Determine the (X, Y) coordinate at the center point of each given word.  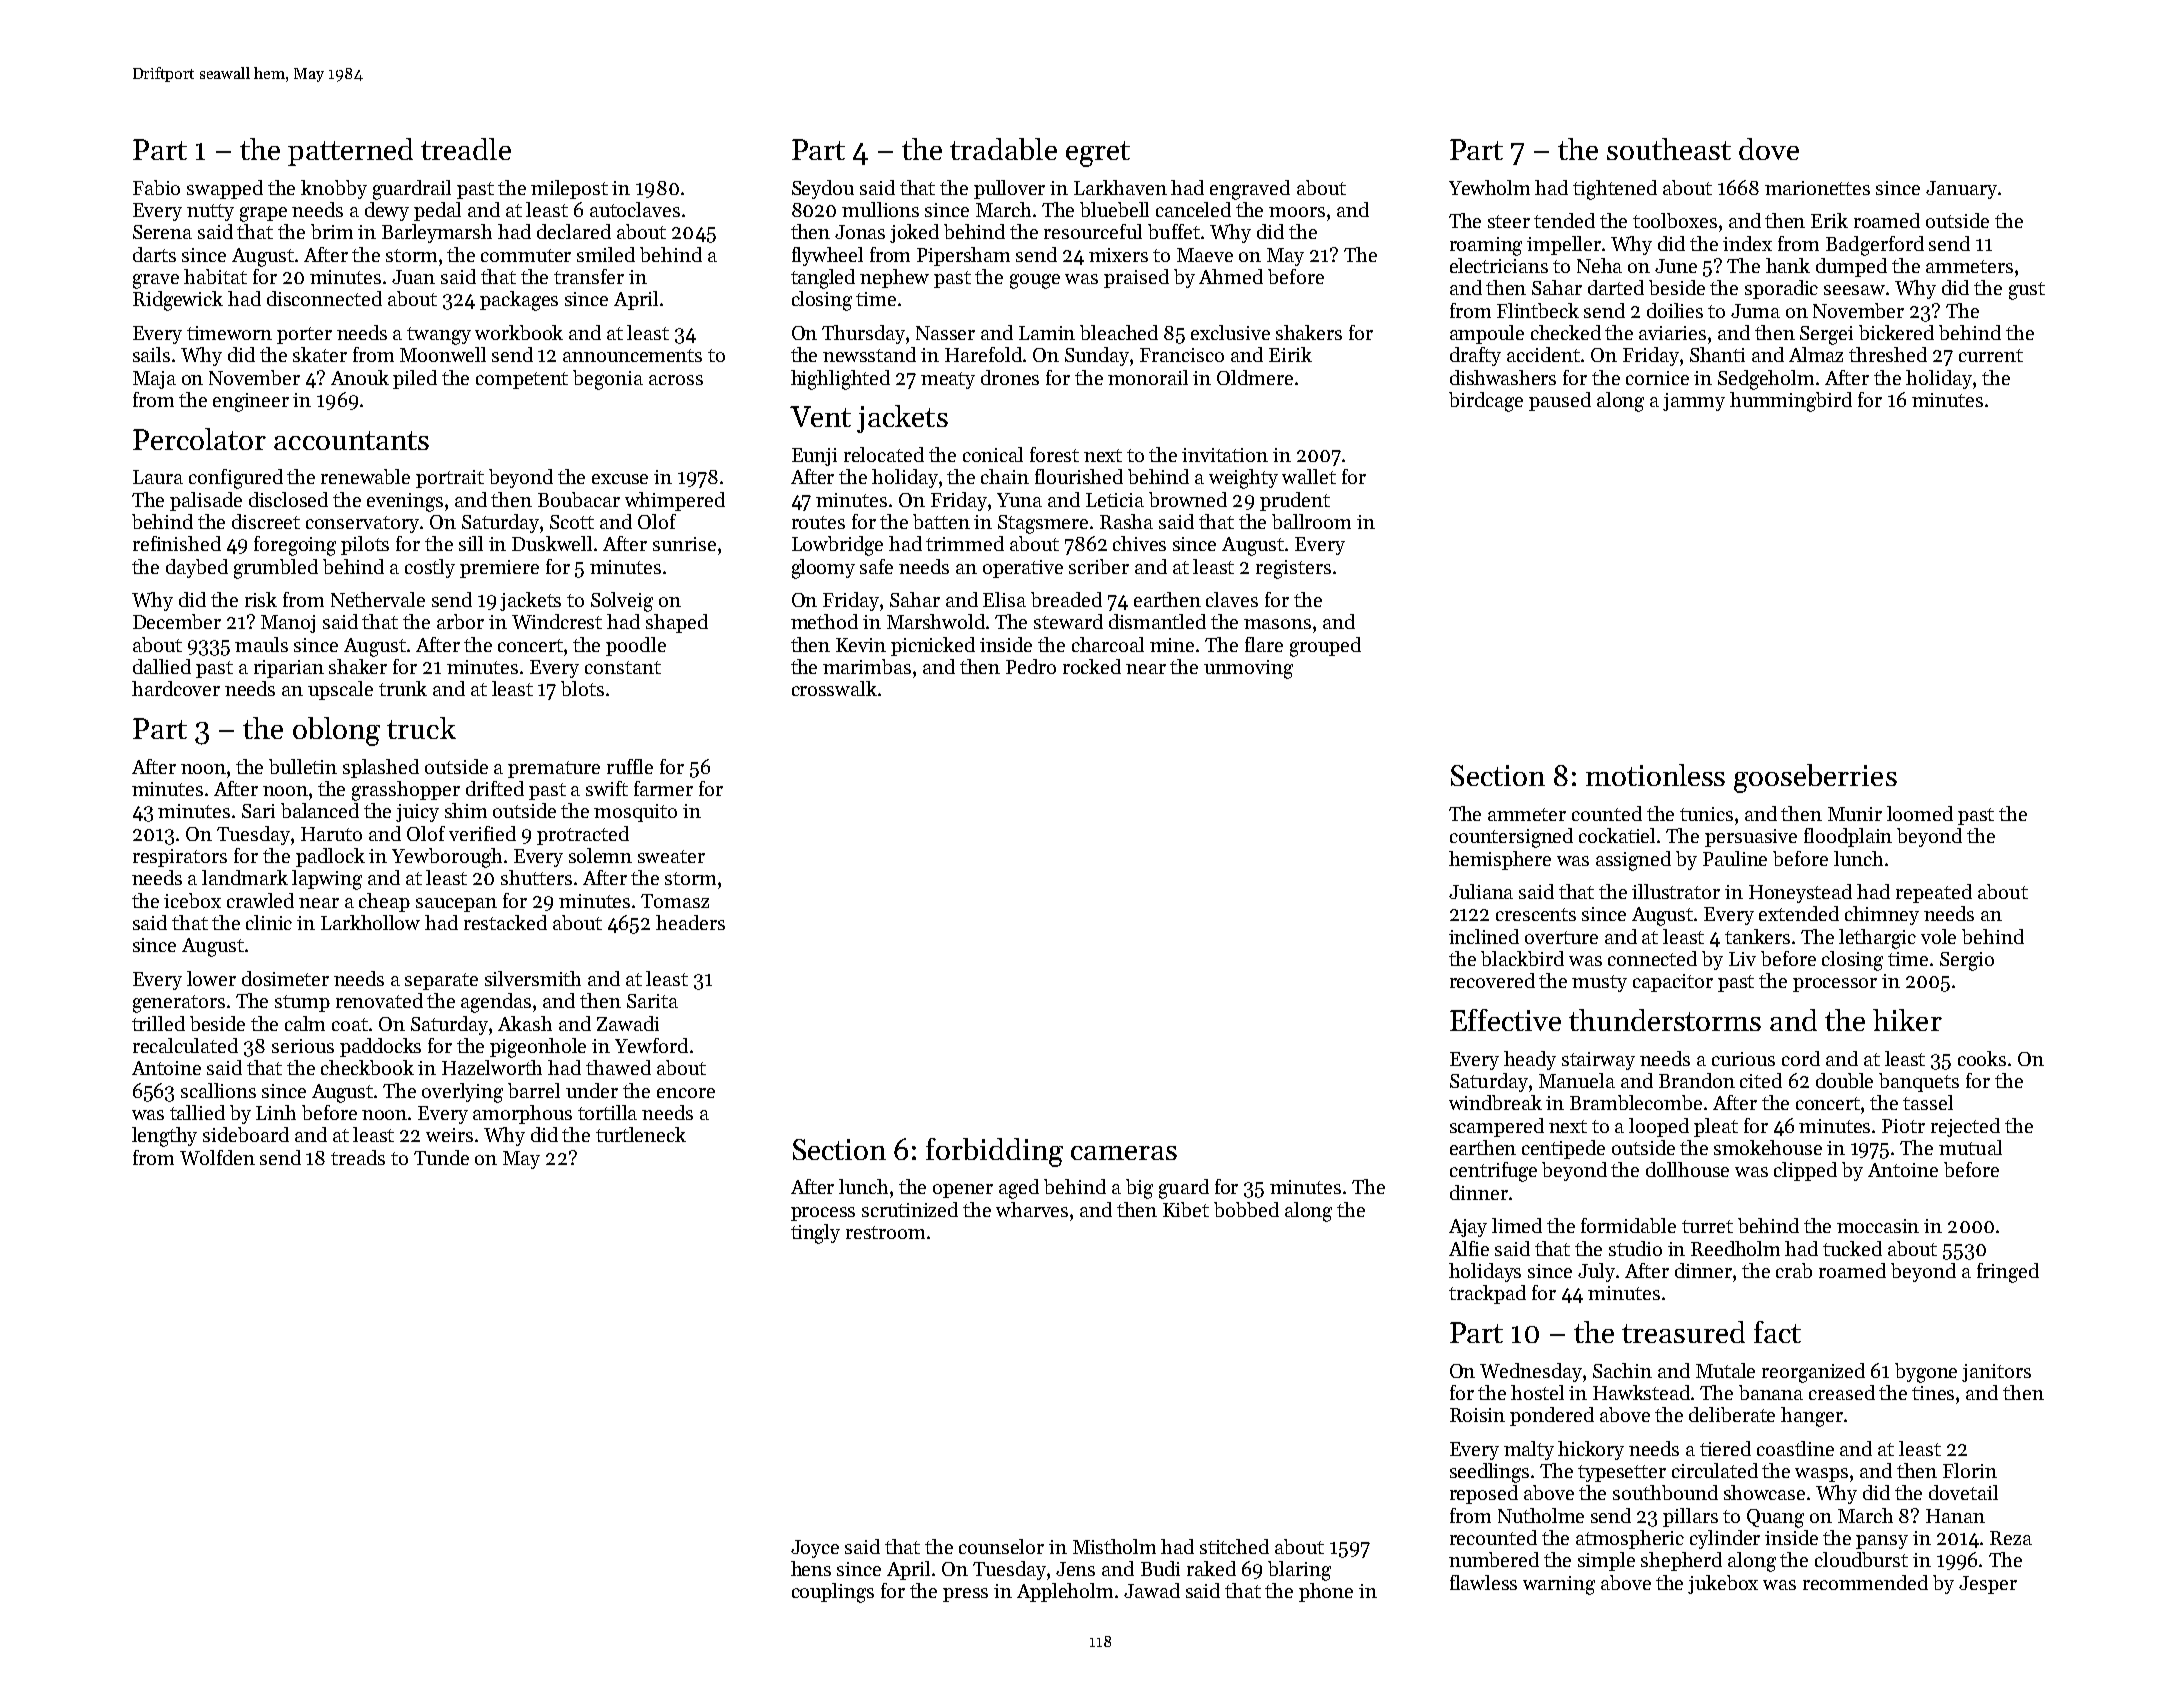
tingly (815, 1234)
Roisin (1477, 1415)
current (1991, 355)
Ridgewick (178, 301)
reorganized (1813, 1373)
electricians (1499, 265)
